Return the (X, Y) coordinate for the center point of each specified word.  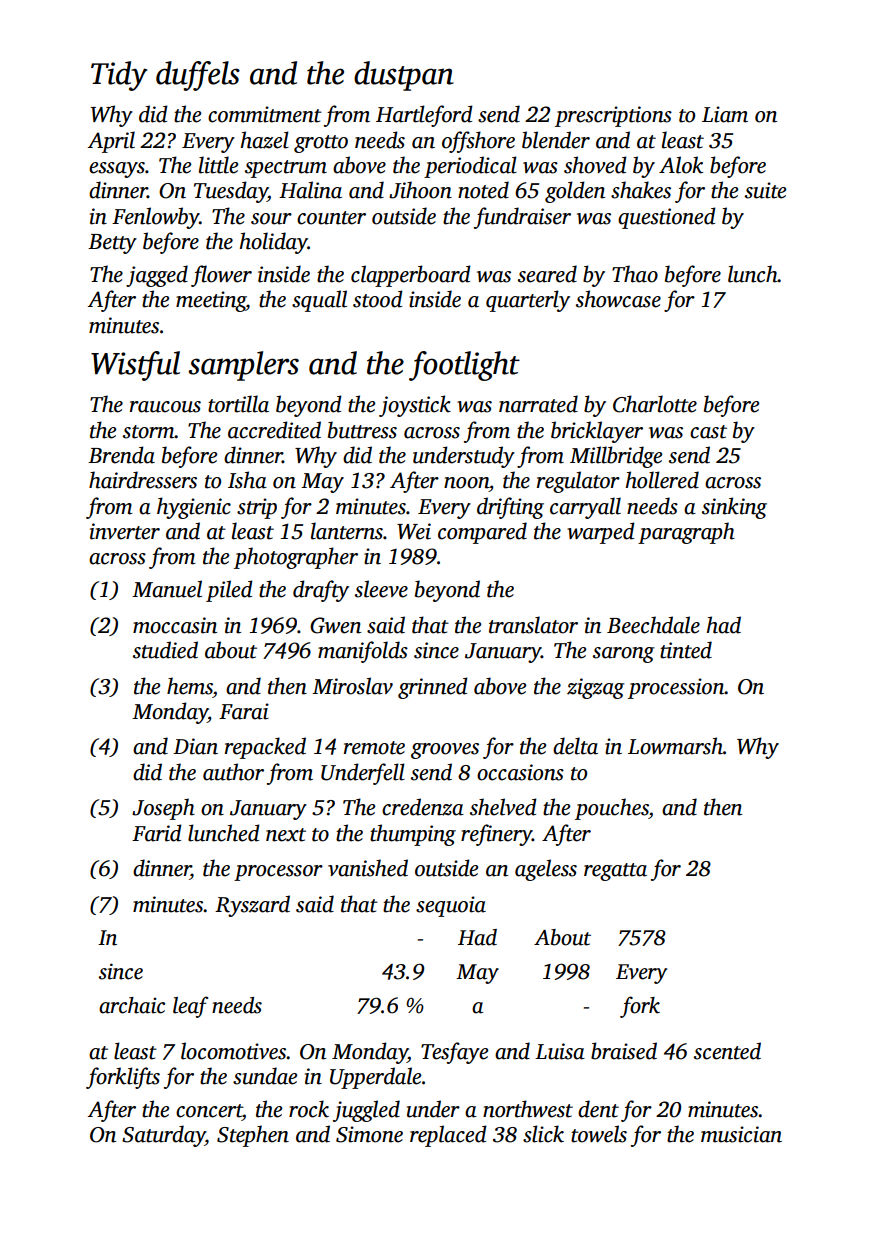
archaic (132, 1005)
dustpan (404, 76)
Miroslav (352, 686)
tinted (686, 650)
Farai (244, 711)
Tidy (119, 76)
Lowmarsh (675, 746)
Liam (725, 114)
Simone (369, 1134)
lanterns (347, 531)
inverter (125, 531)
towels (599, 1134)
